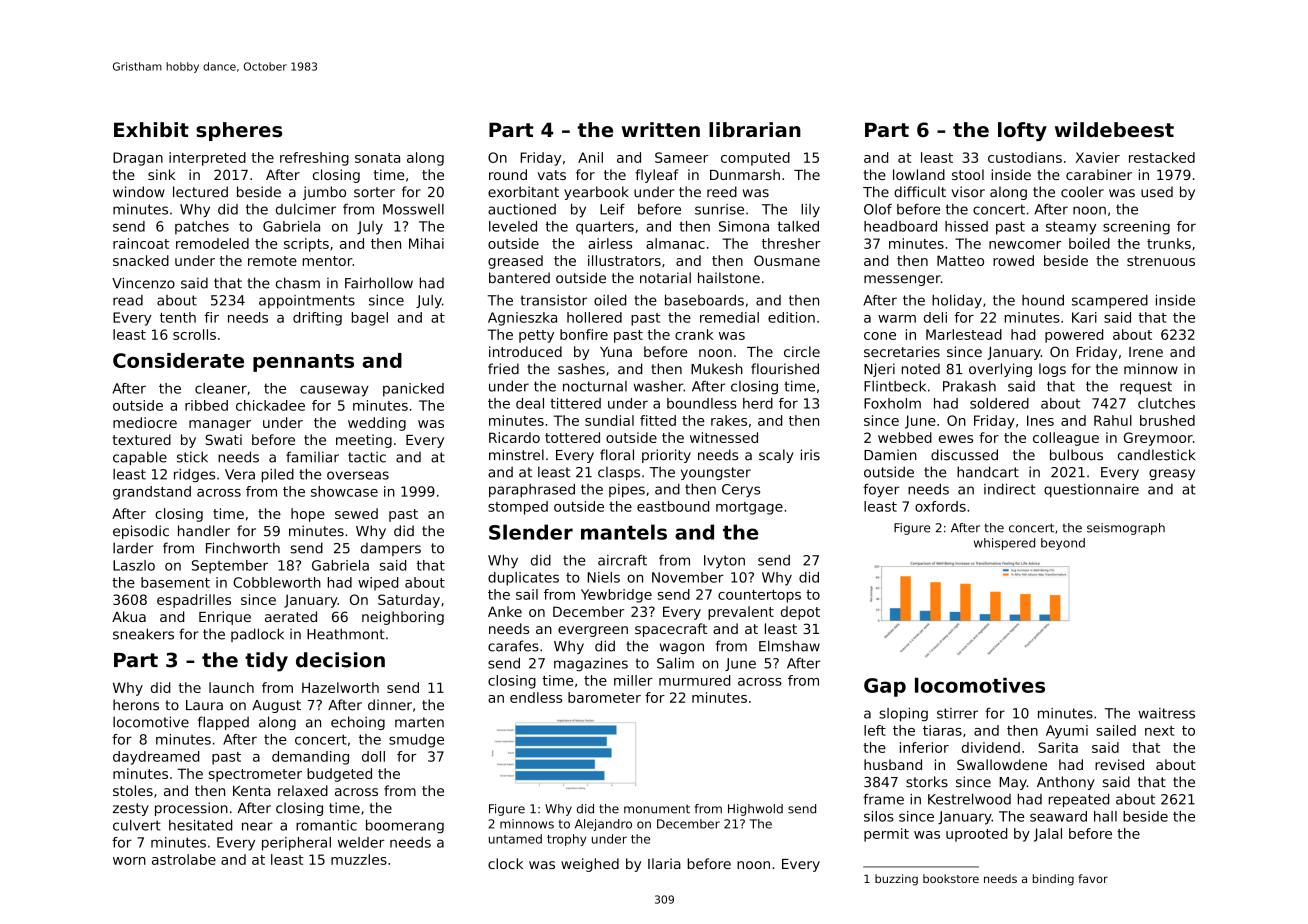 The width and height of the screenshot is (1308, 924). What do you see at coordinates (184, 859) in the screenshot?
I see `astrolabe` at bounding box center [184, 859].
